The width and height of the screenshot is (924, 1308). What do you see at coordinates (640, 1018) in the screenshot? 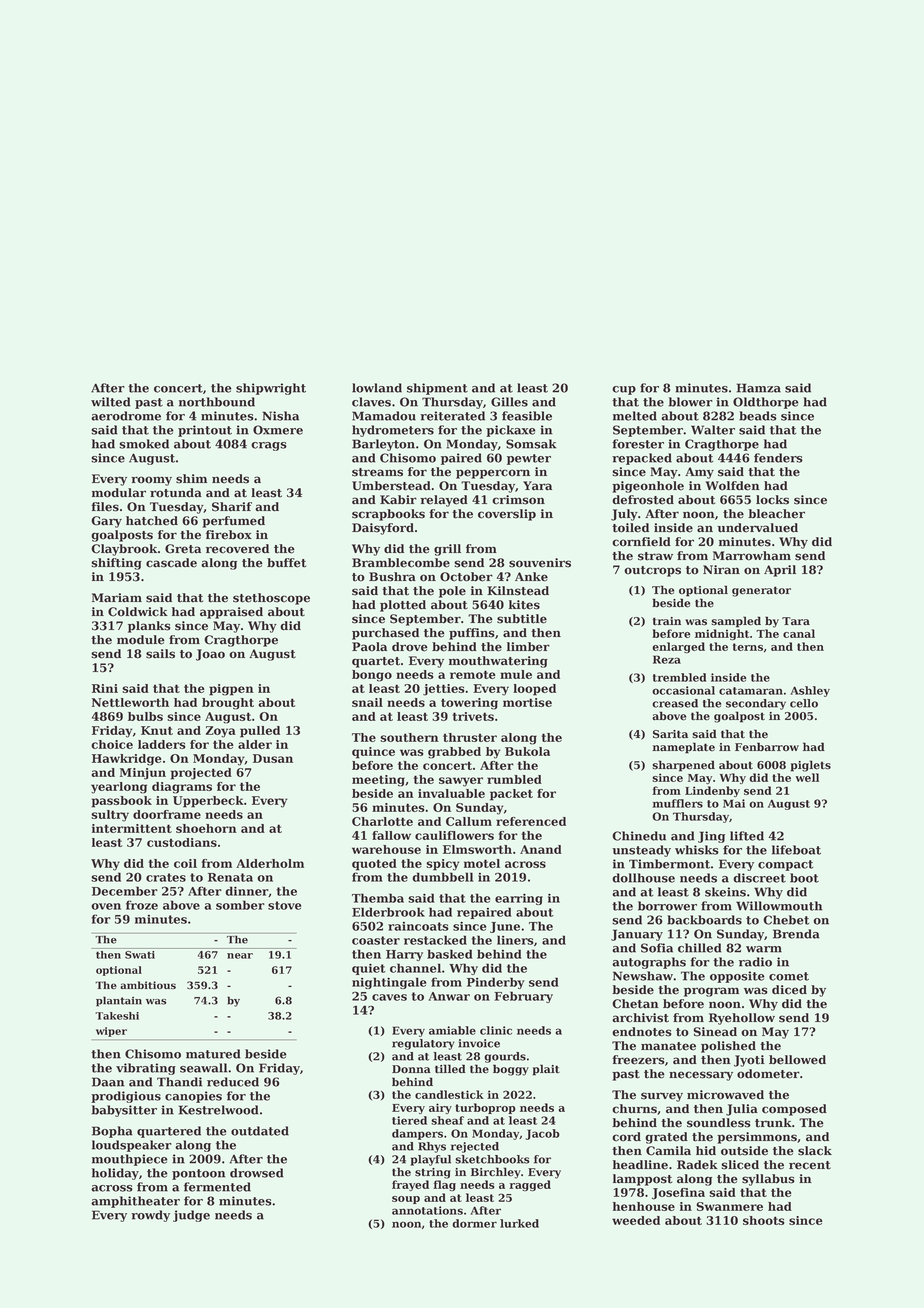
I see `archivist` at bounding box center [640, 1018].
